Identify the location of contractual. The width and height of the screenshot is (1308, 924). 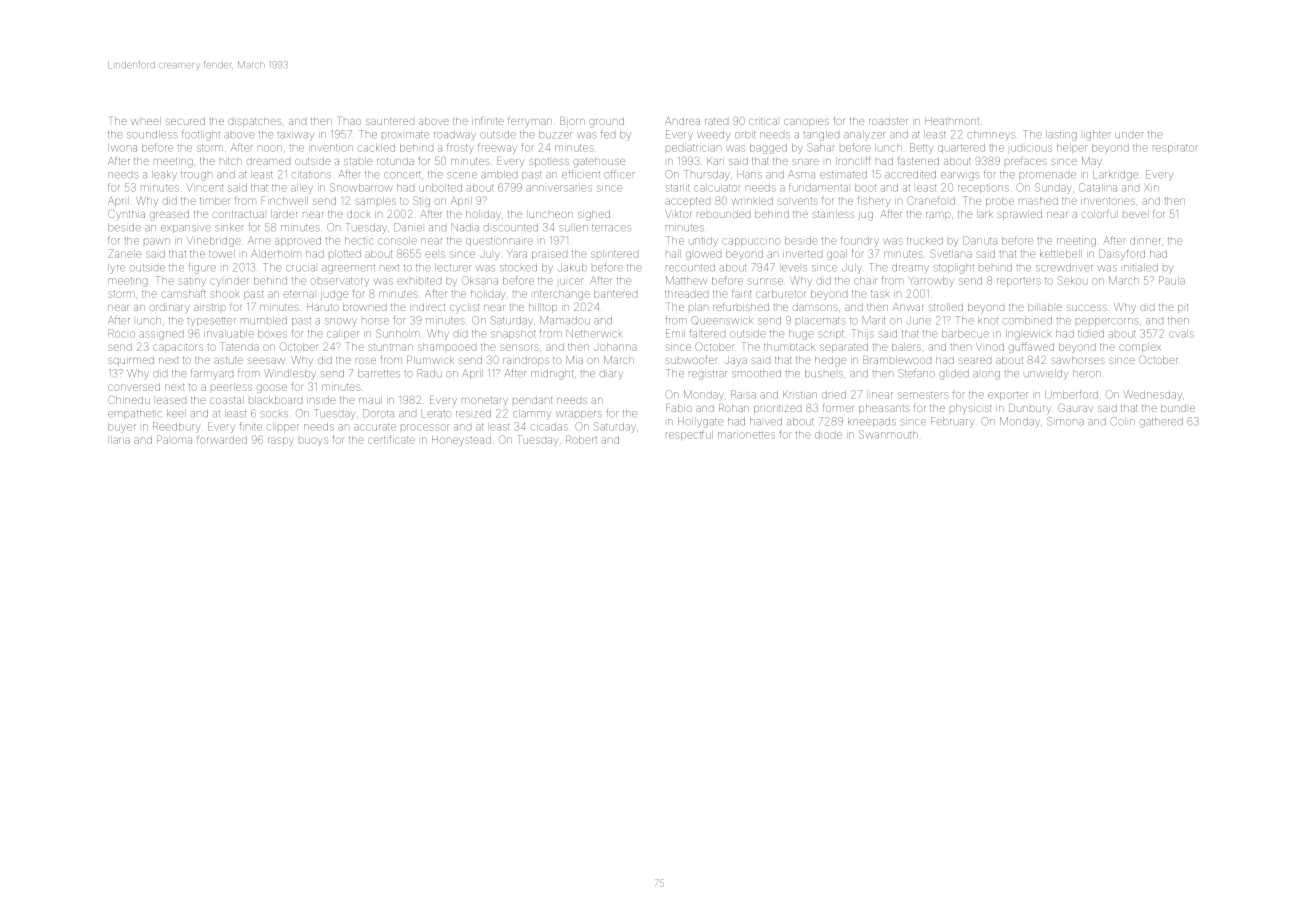
(239, 214).
